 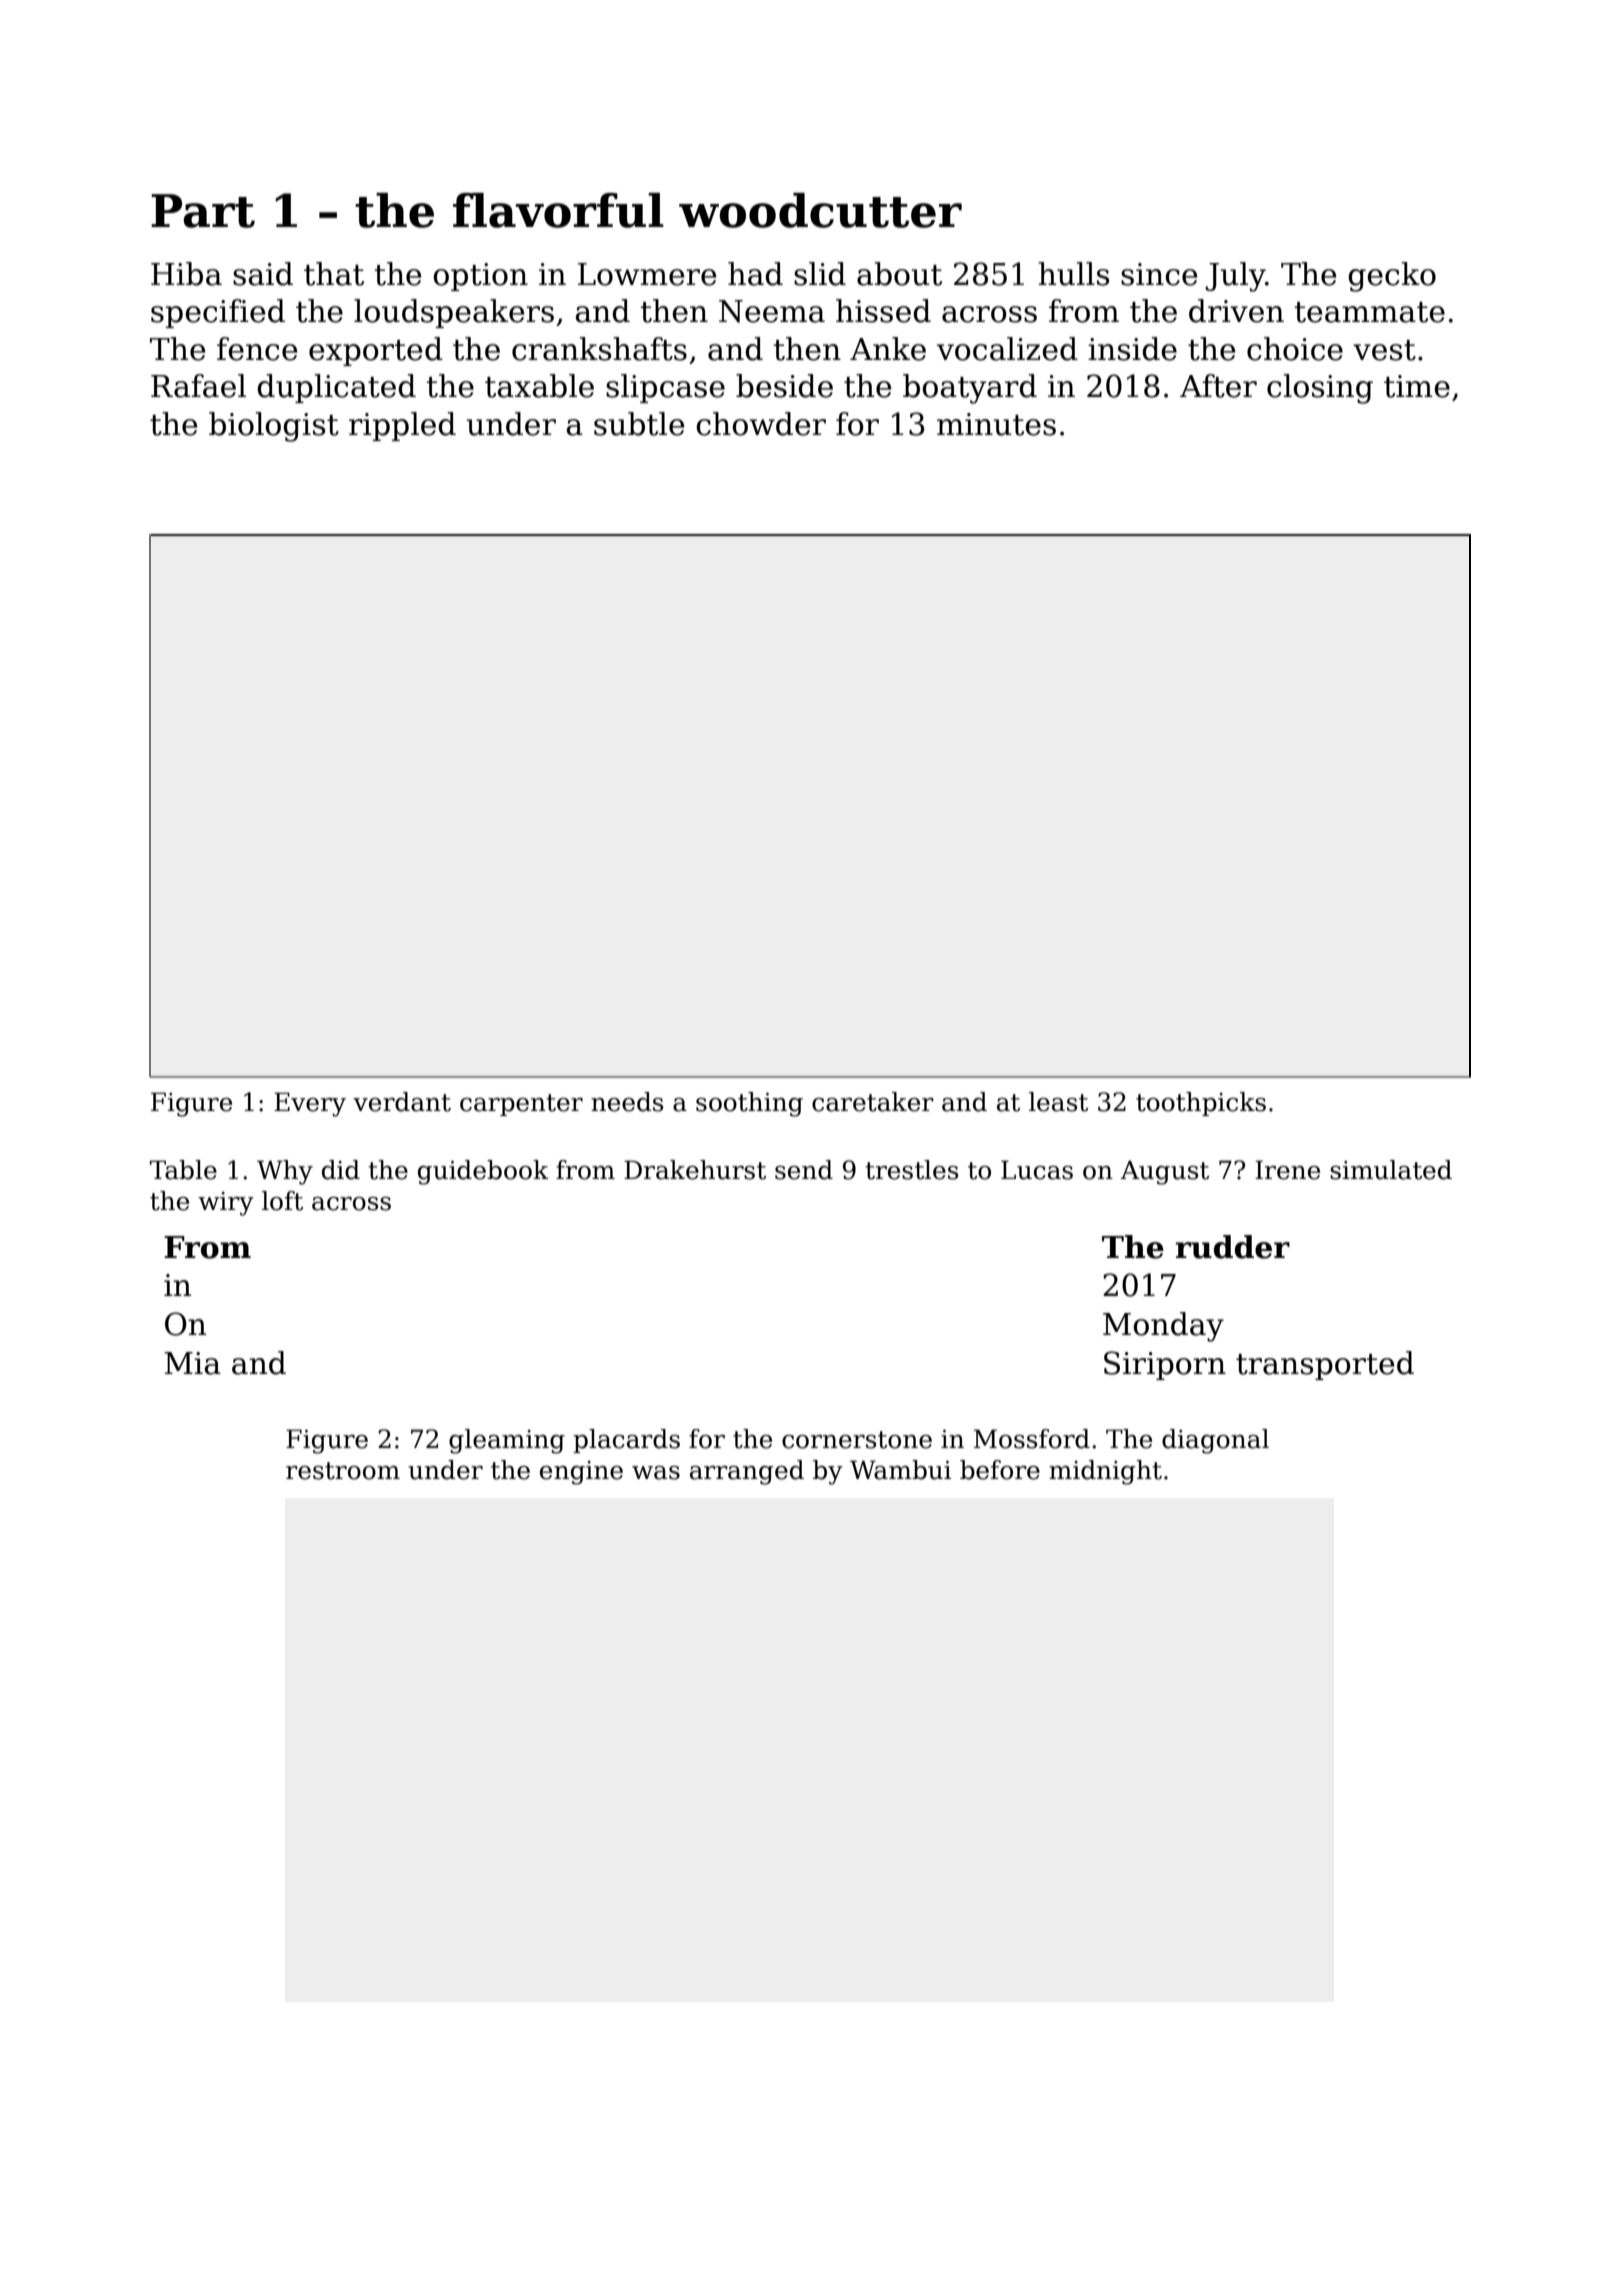 What do you see at coordinates (1159, 274) in the image?
I see `since` at bounding box center [1159, 274].
